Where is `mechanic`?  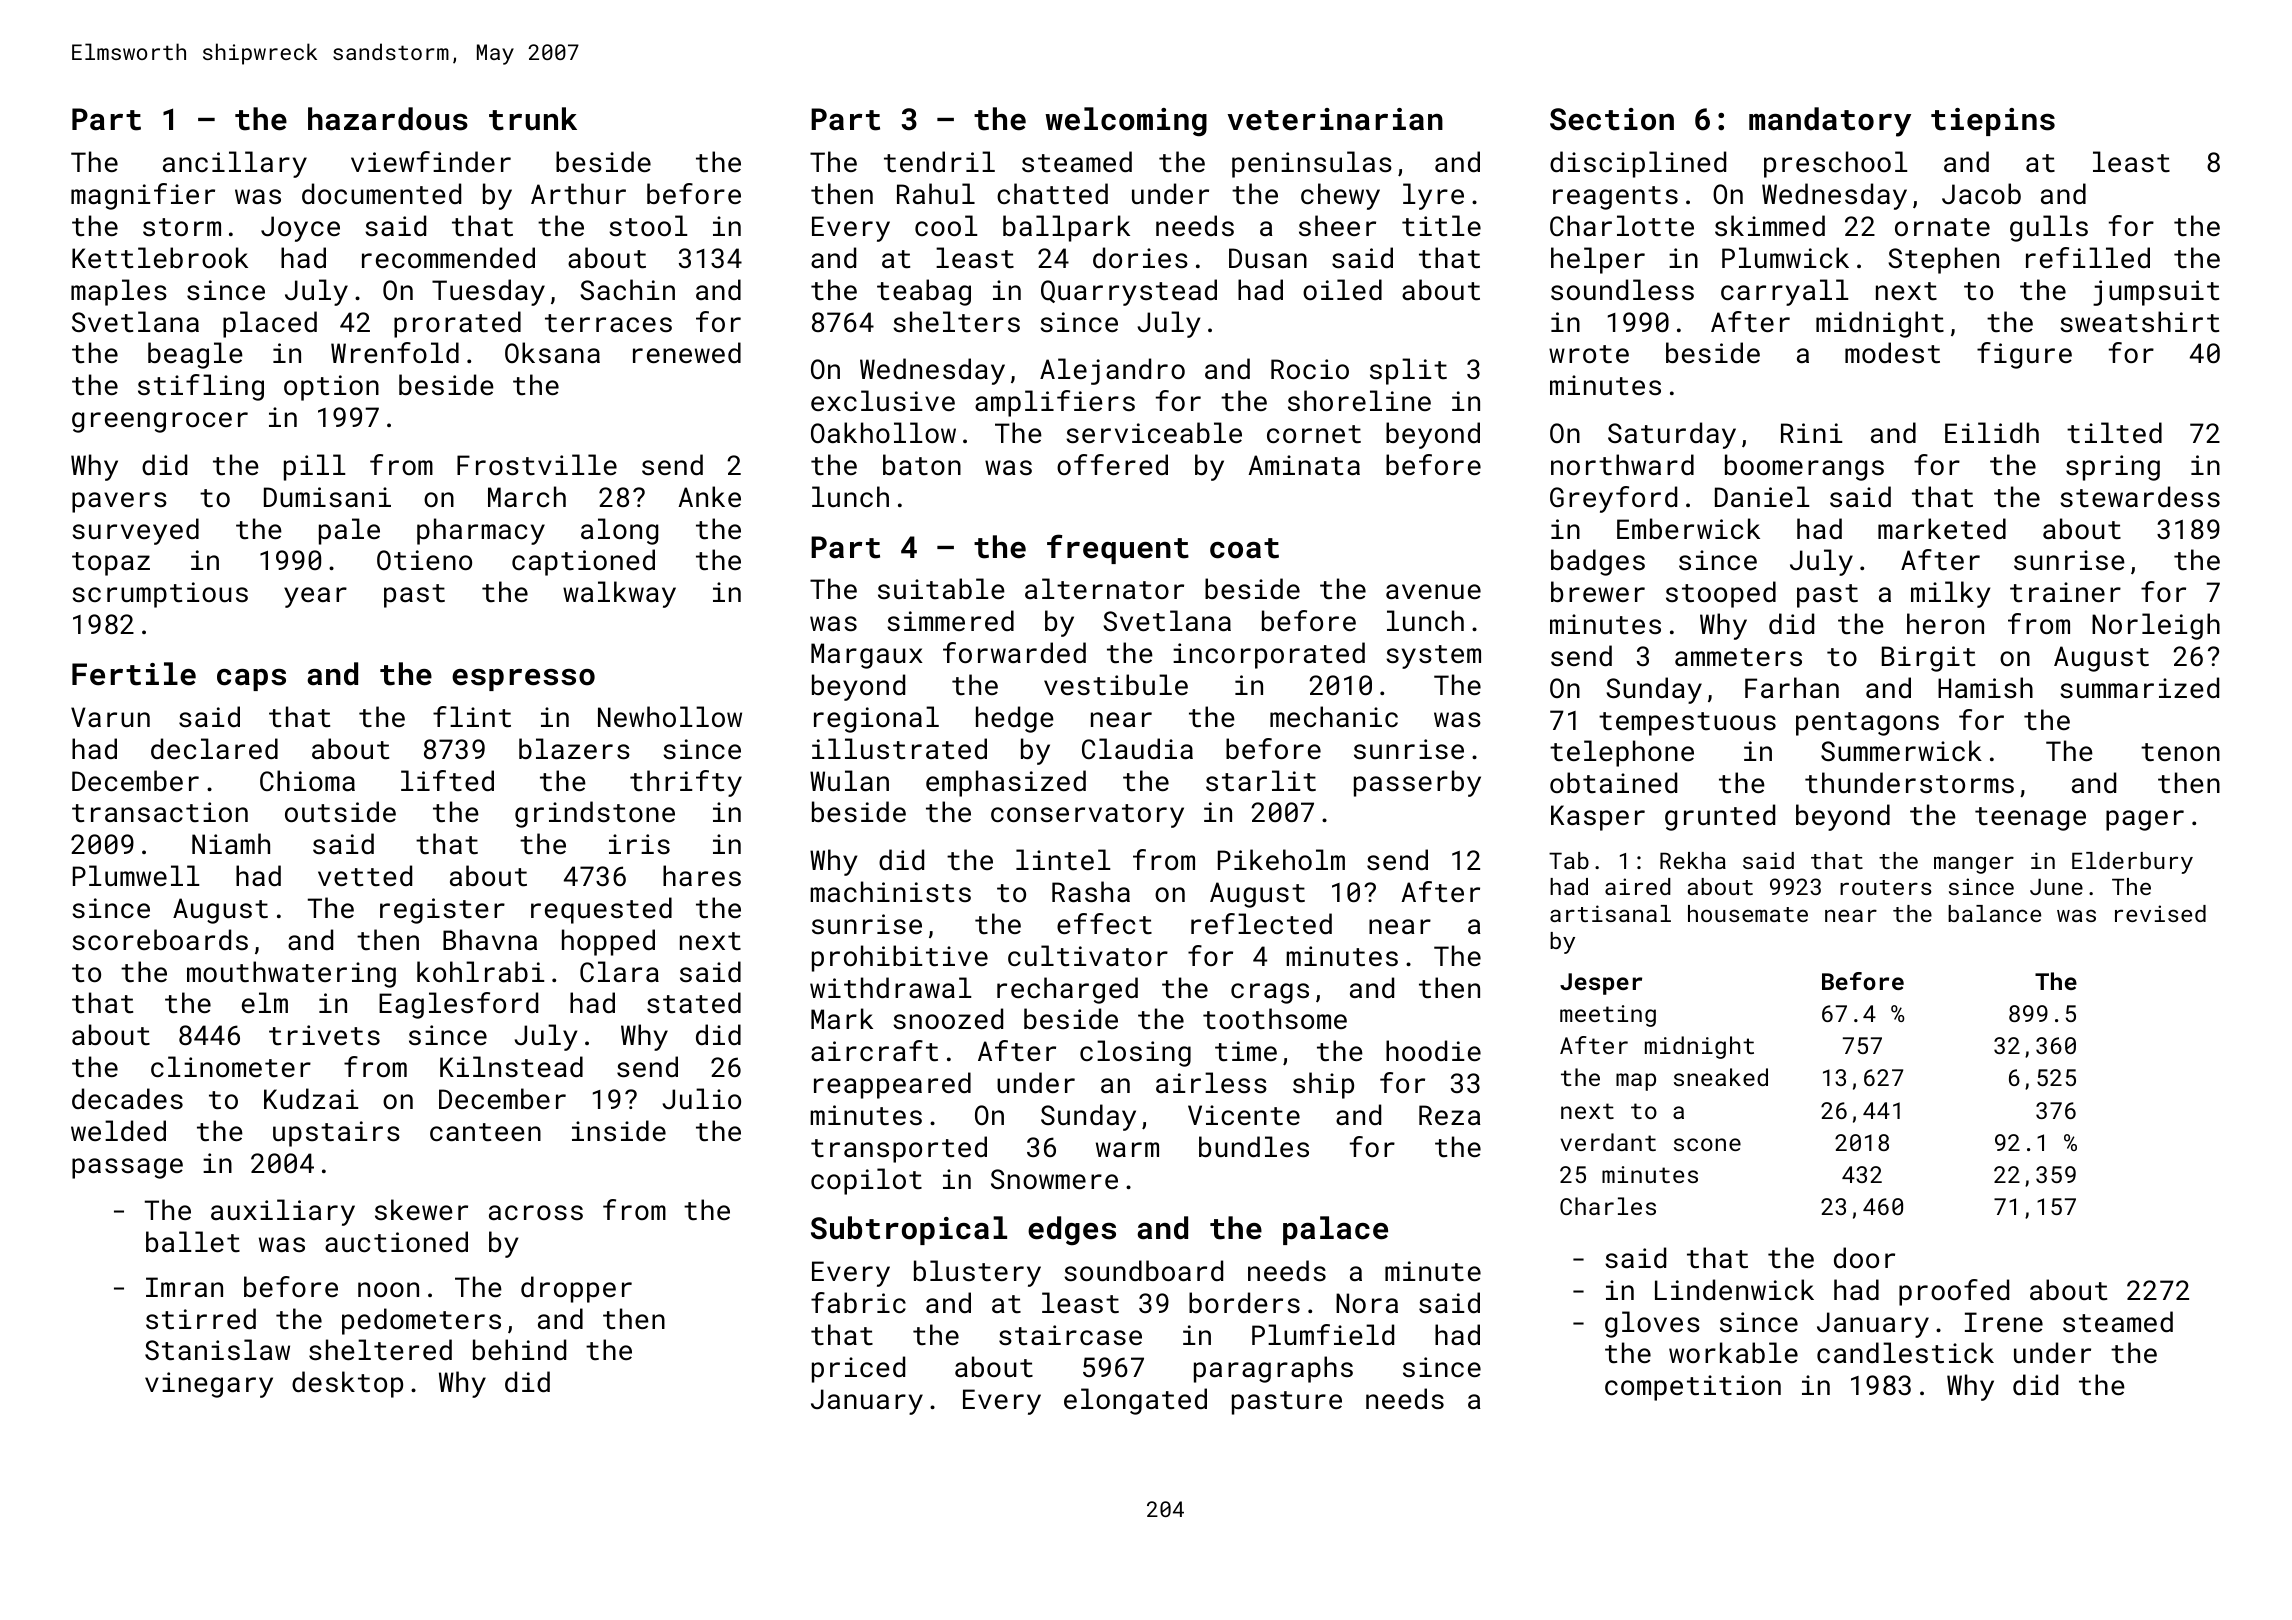 mechanic is located at coordinates (1334, 716).
